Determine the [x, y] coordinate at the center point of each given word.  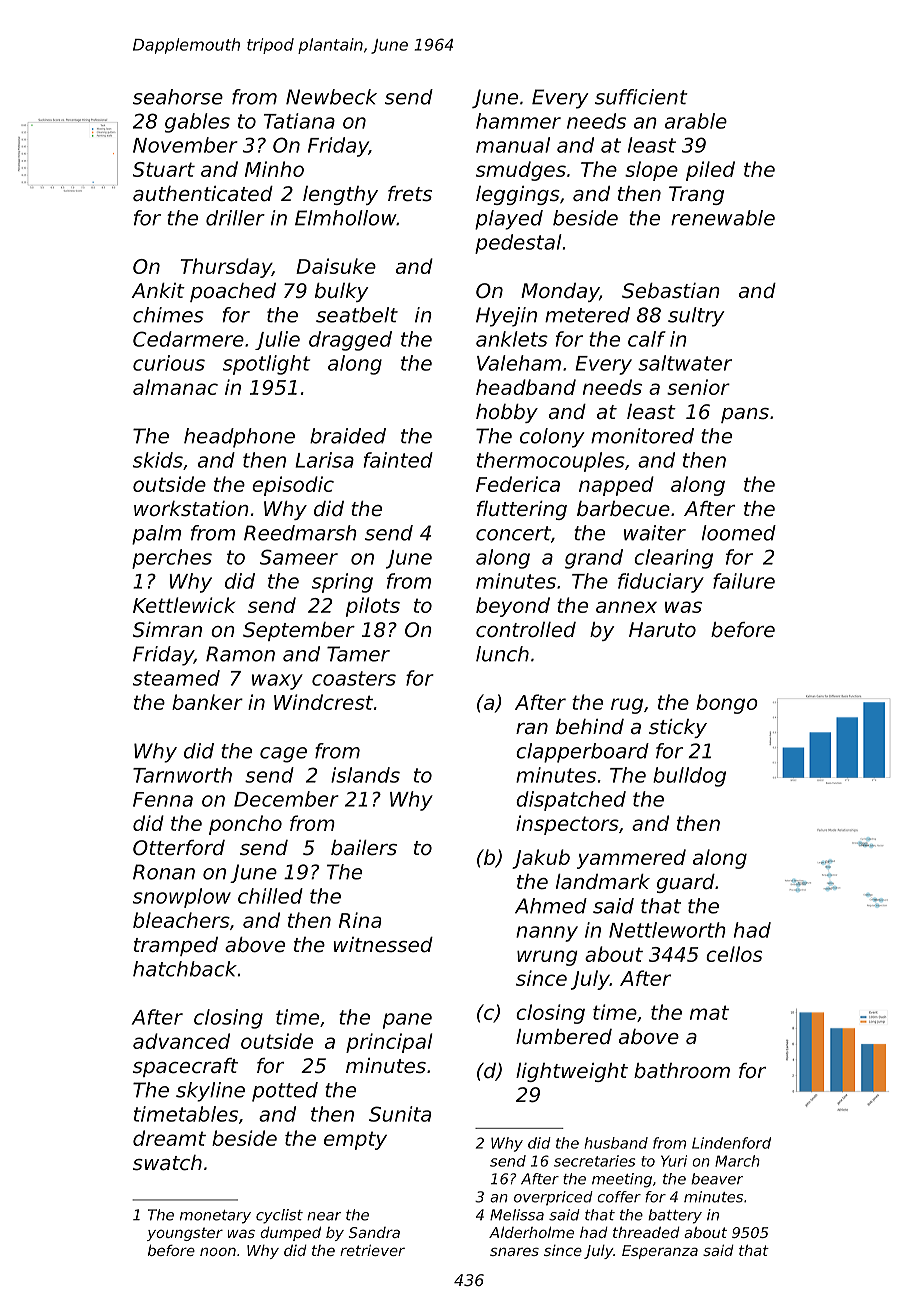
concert [513, 533]
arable [696, 121]
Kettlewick [184, 605]
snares [514, 1251]
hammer [518, 121]
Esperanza [660, 1252]
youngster [185, 1234]
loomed [739, 533]
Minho [274, 169]
